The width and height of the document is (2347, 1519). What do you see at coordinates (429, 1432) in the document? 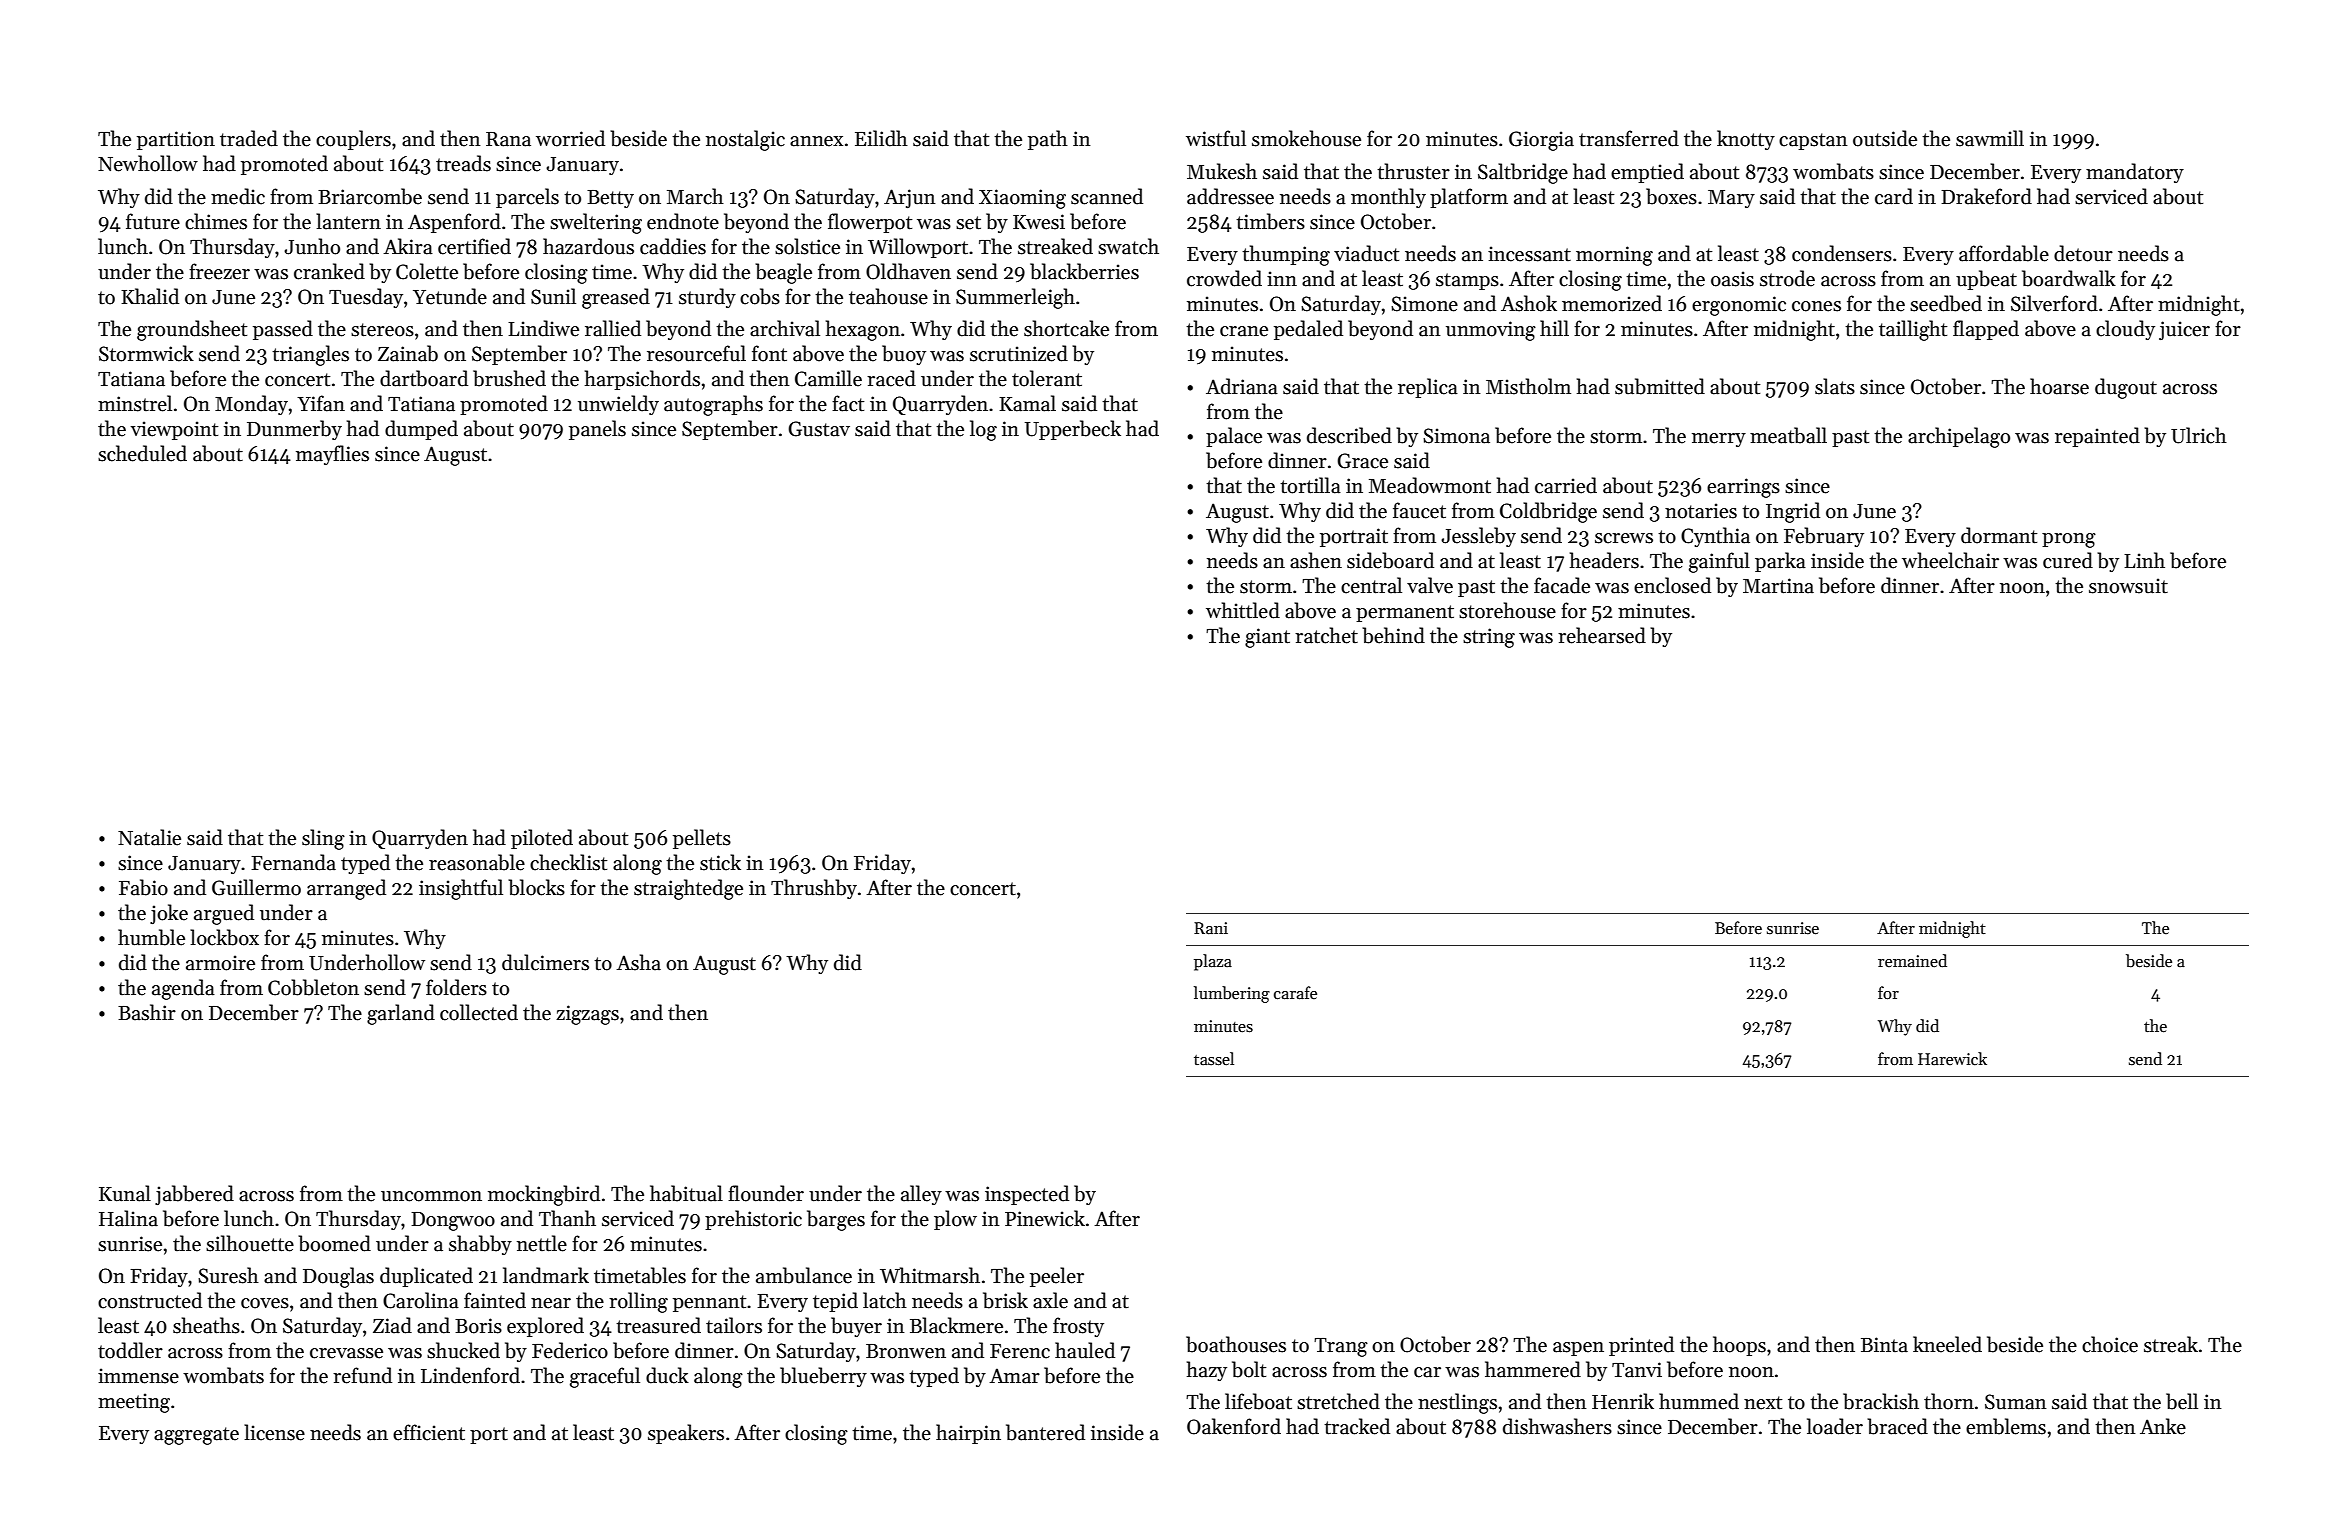
I see `efficient` at bounding box center [429, 1432].
